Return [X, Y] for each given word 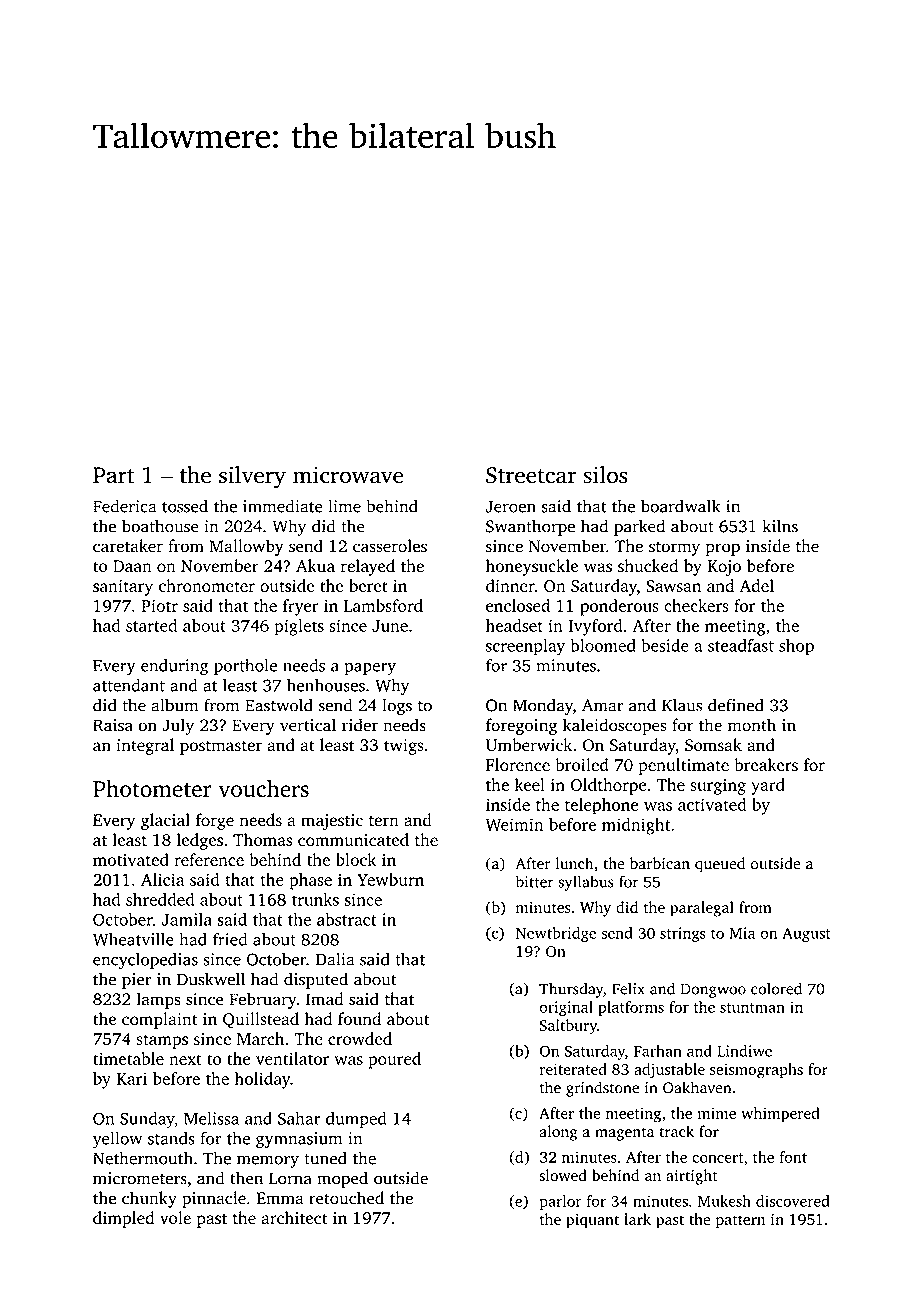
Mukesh [724, 1201]
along [558, 1133]
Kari [131, 1078]
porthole [245, 667]
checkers [696, 605]
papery [370, 669]
